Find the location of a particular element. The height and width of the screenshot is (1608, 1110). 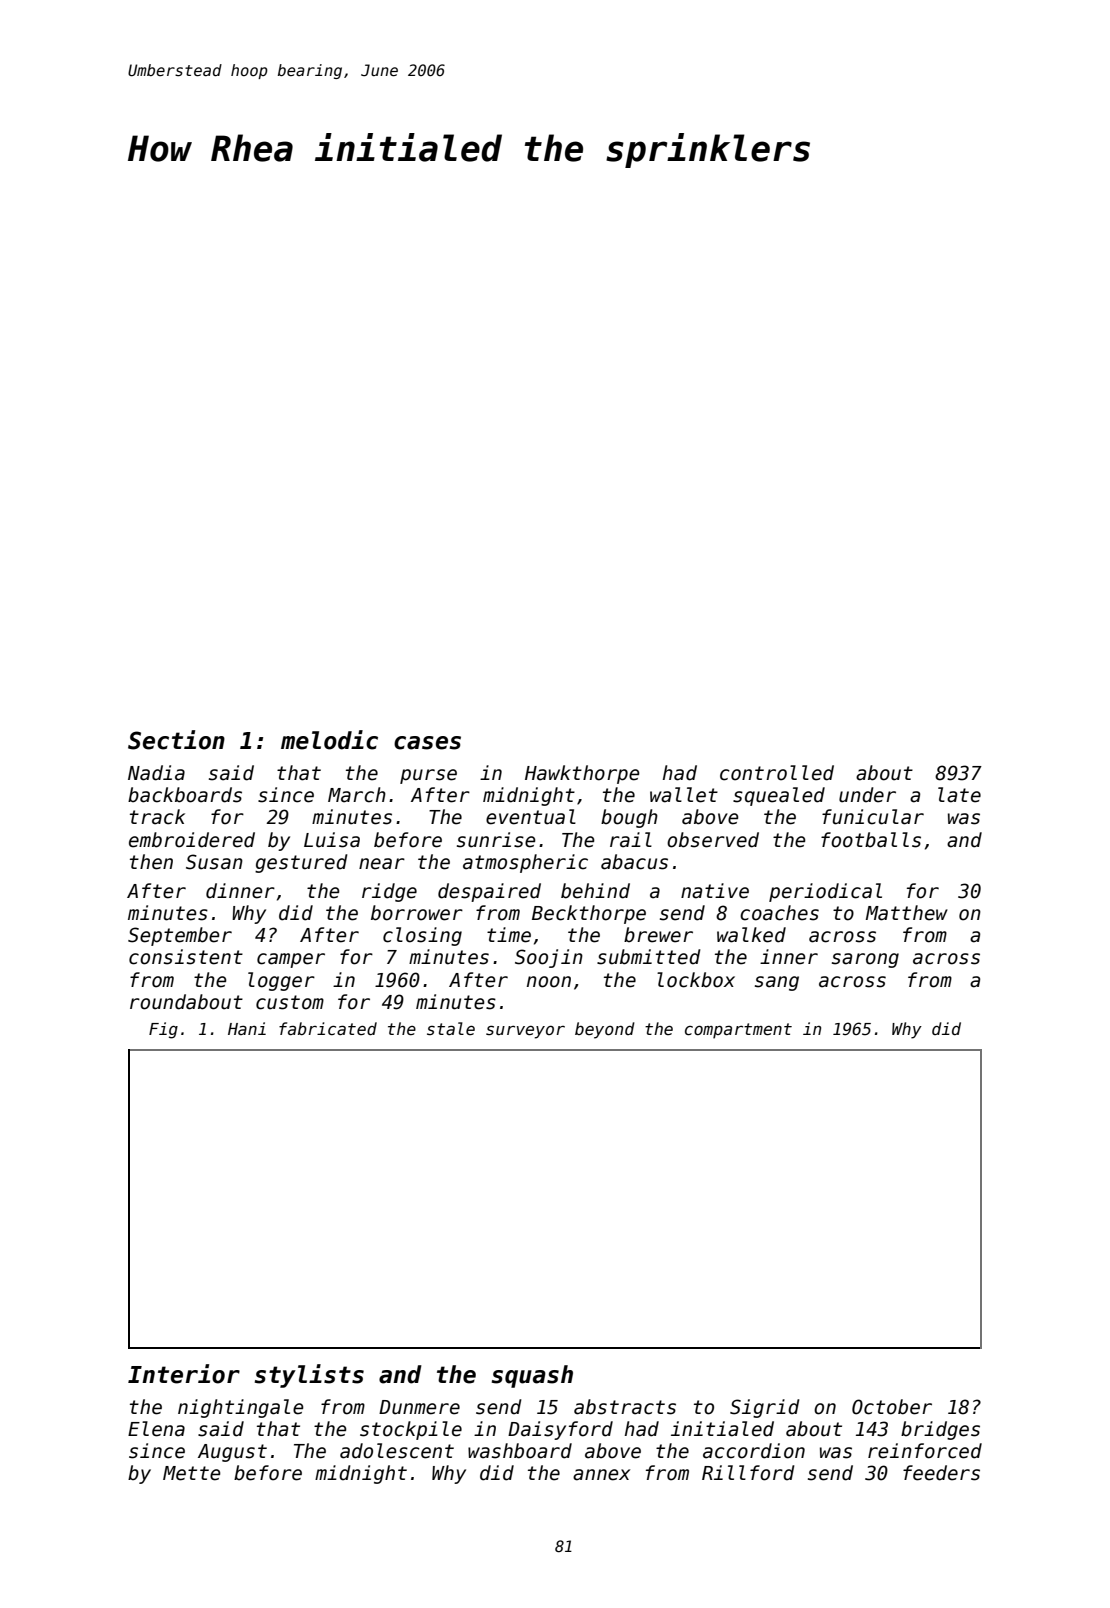

Dunmere is located at coordinates (419, 1407).
